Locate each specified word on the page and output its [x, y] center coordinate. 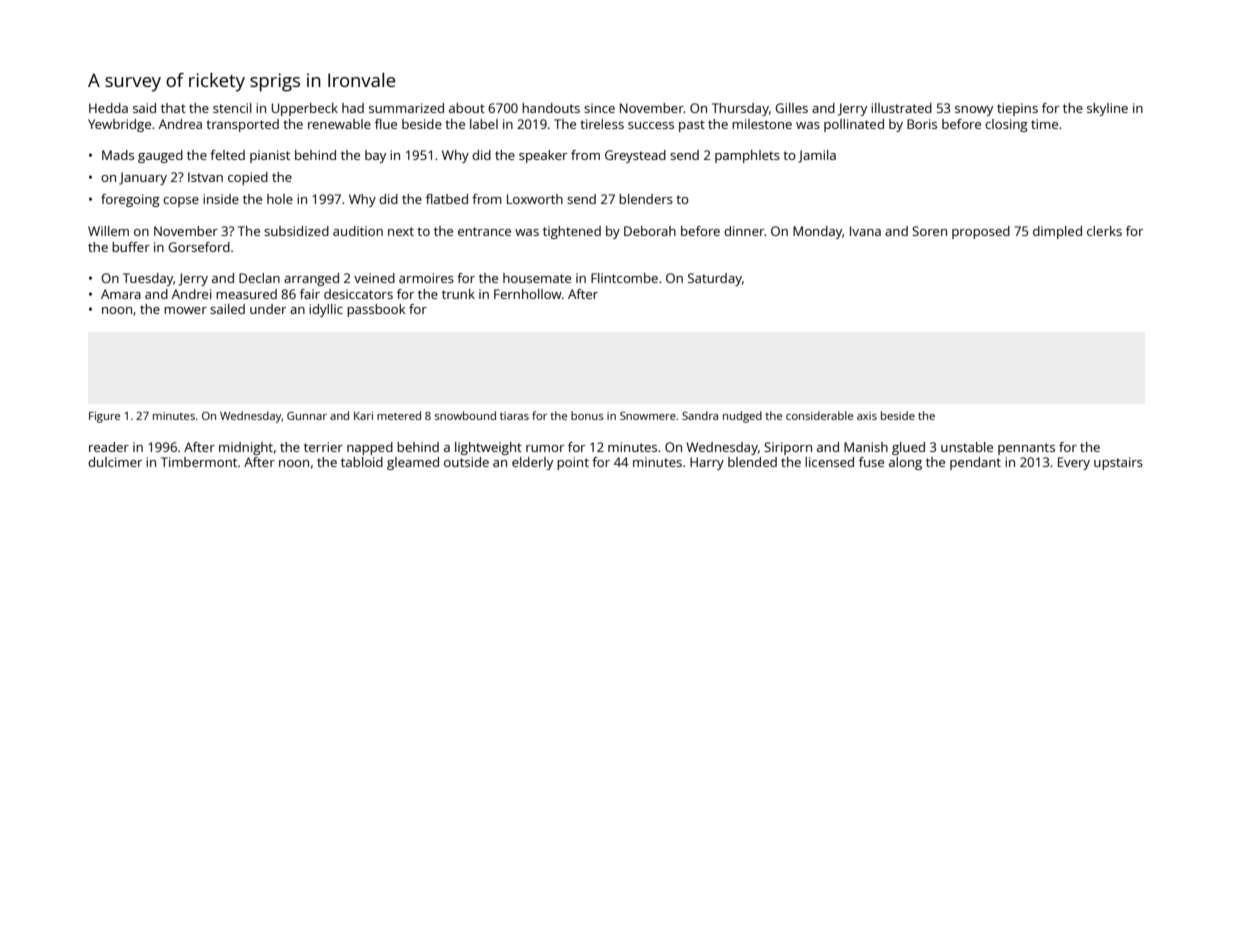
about [467, 108]
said [144, 108]
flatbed [447, 199]
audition [358, 231]
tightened [572, 232]
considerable [819, 415]
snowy [974, 111]
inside [221, 199]
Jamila [817, 156]
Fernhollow [528, 294]
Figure [104, 417]
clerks [1104, 231]
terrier [323, 447]
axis [867, 416]
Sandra [700, 415]
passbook [376, 310]
